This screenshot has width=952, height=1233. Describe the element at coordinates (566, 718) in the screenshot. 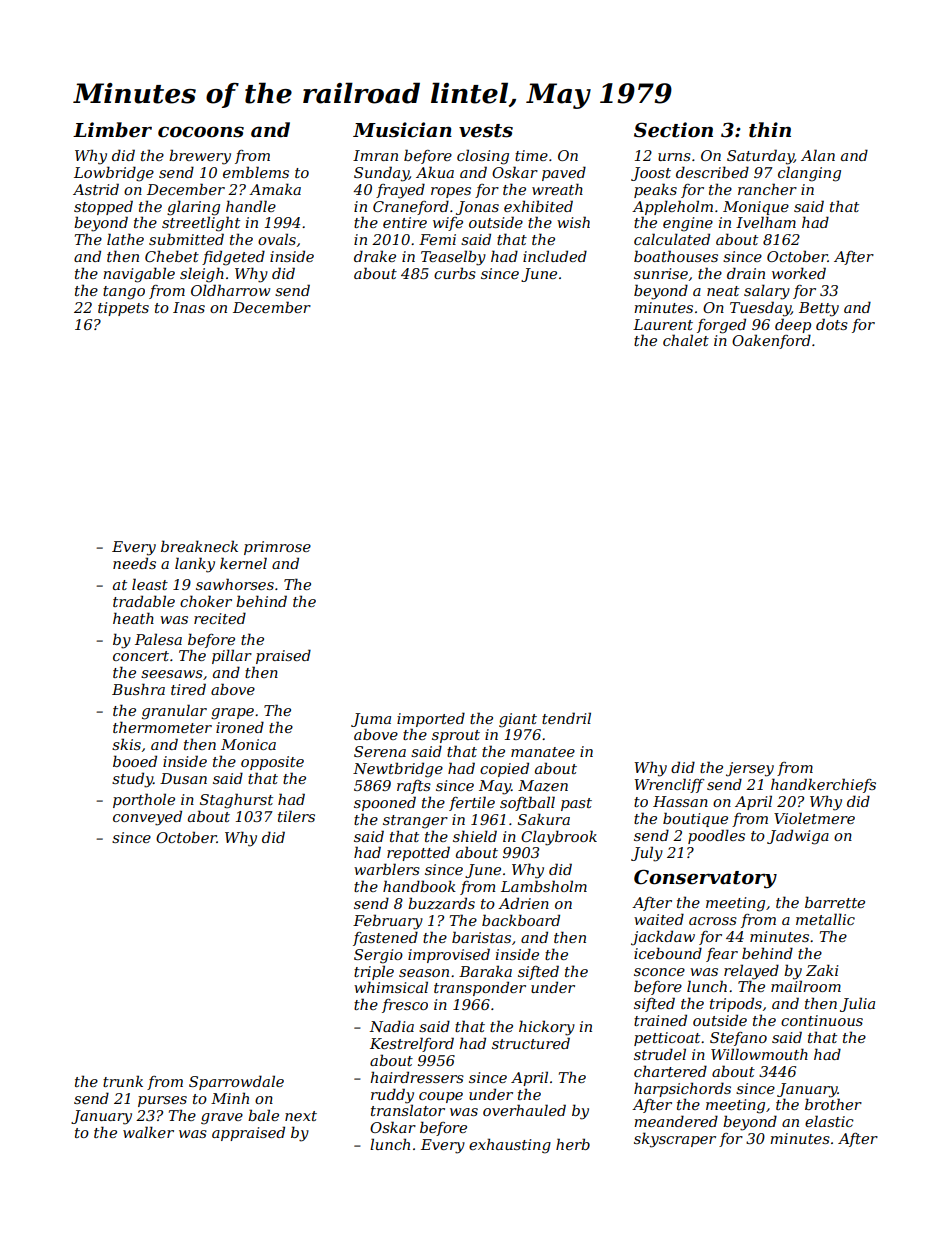

I see `tendril` at that location.
